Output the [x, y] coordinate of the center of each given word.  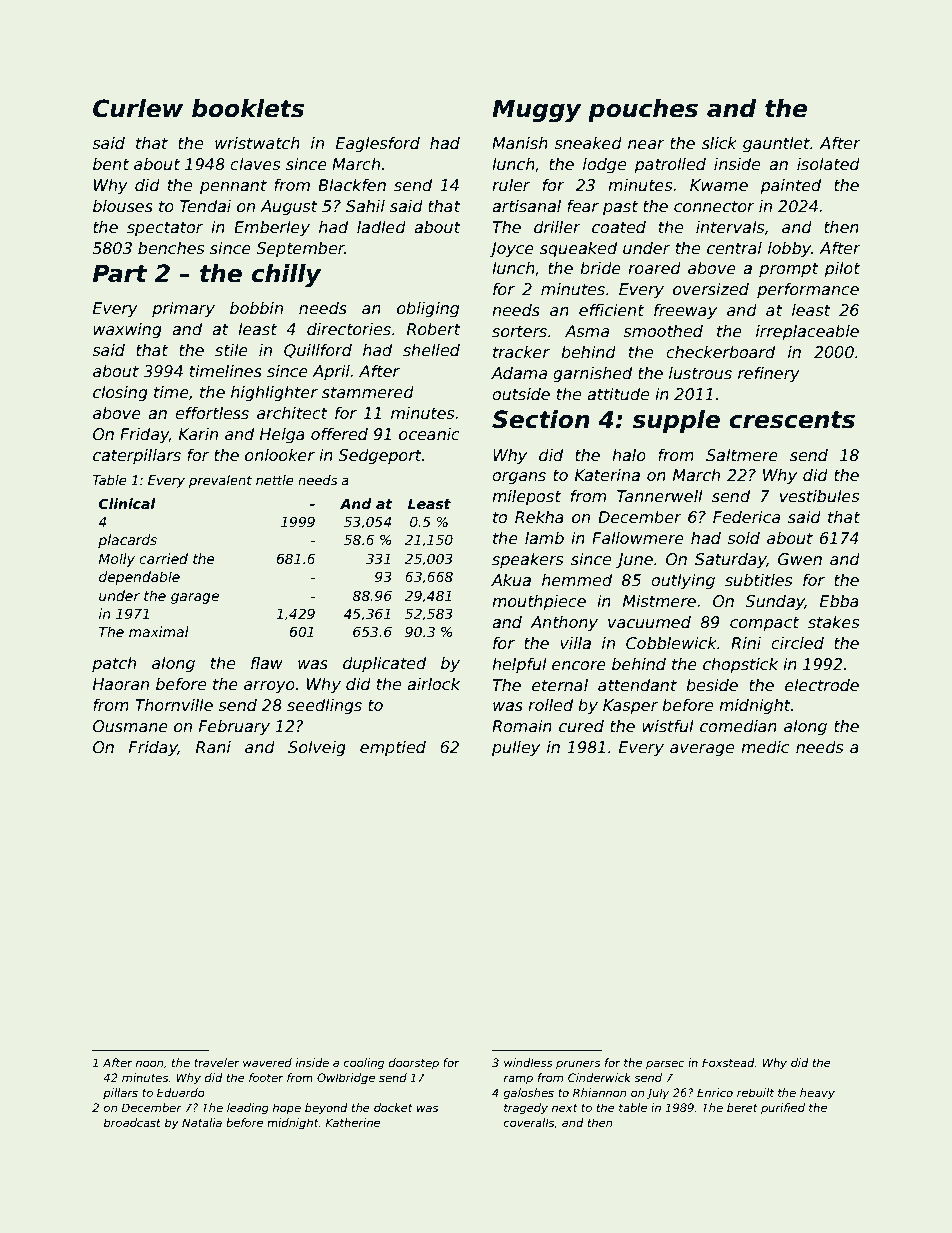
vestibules [820, 496]
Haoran [121, 684]
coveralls [529, 1123]
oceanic [429, 434]
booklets [248, 108]
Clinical [127, 503]
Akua [511, 580]
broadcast [132, 1122]
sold [743, 538]
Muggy [537, 110]
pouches [643, 110]
